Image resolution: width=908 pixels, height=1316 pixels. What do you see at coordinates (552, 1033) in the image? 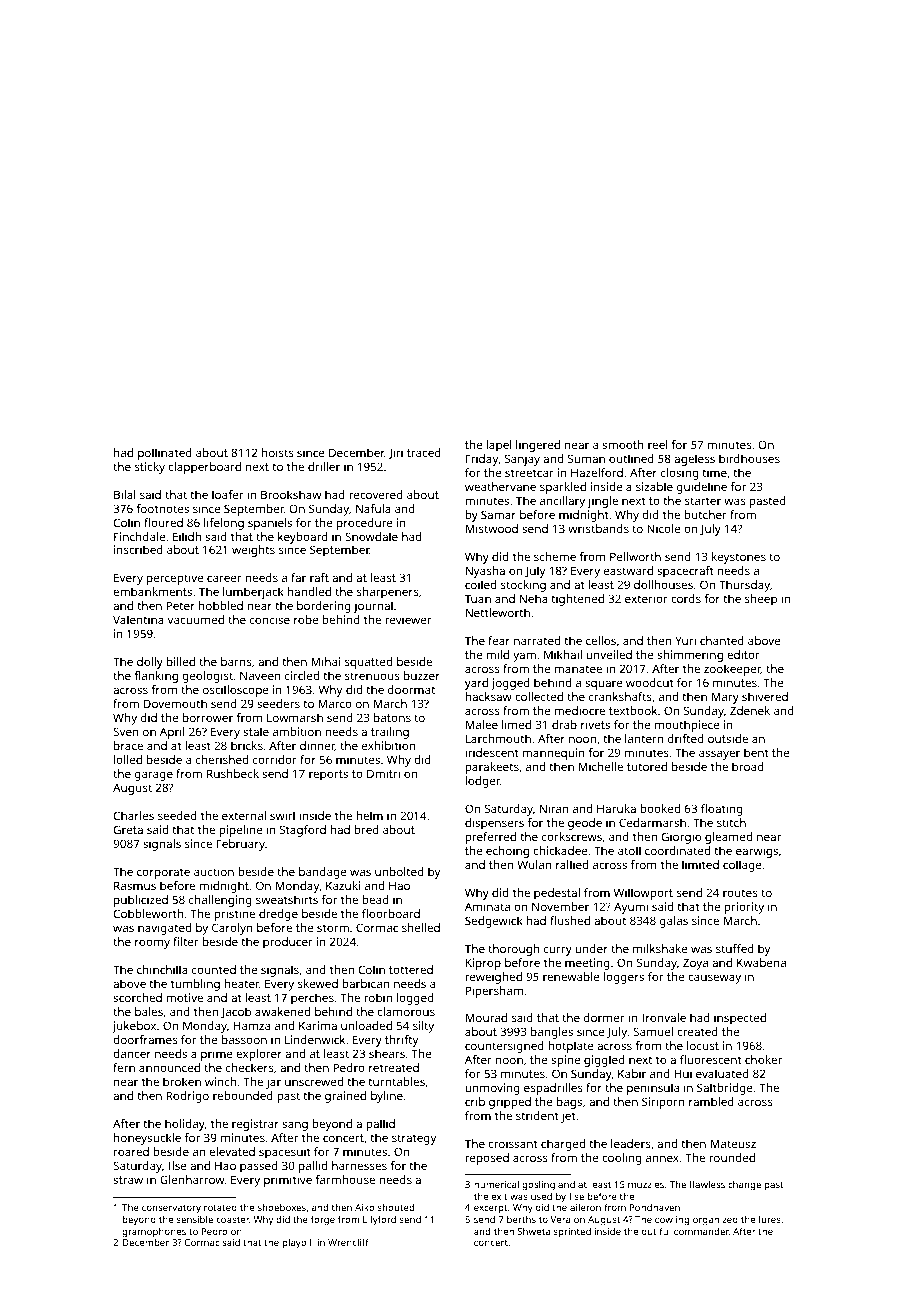
I see `bangles` at bounding box center [552, 1033].
